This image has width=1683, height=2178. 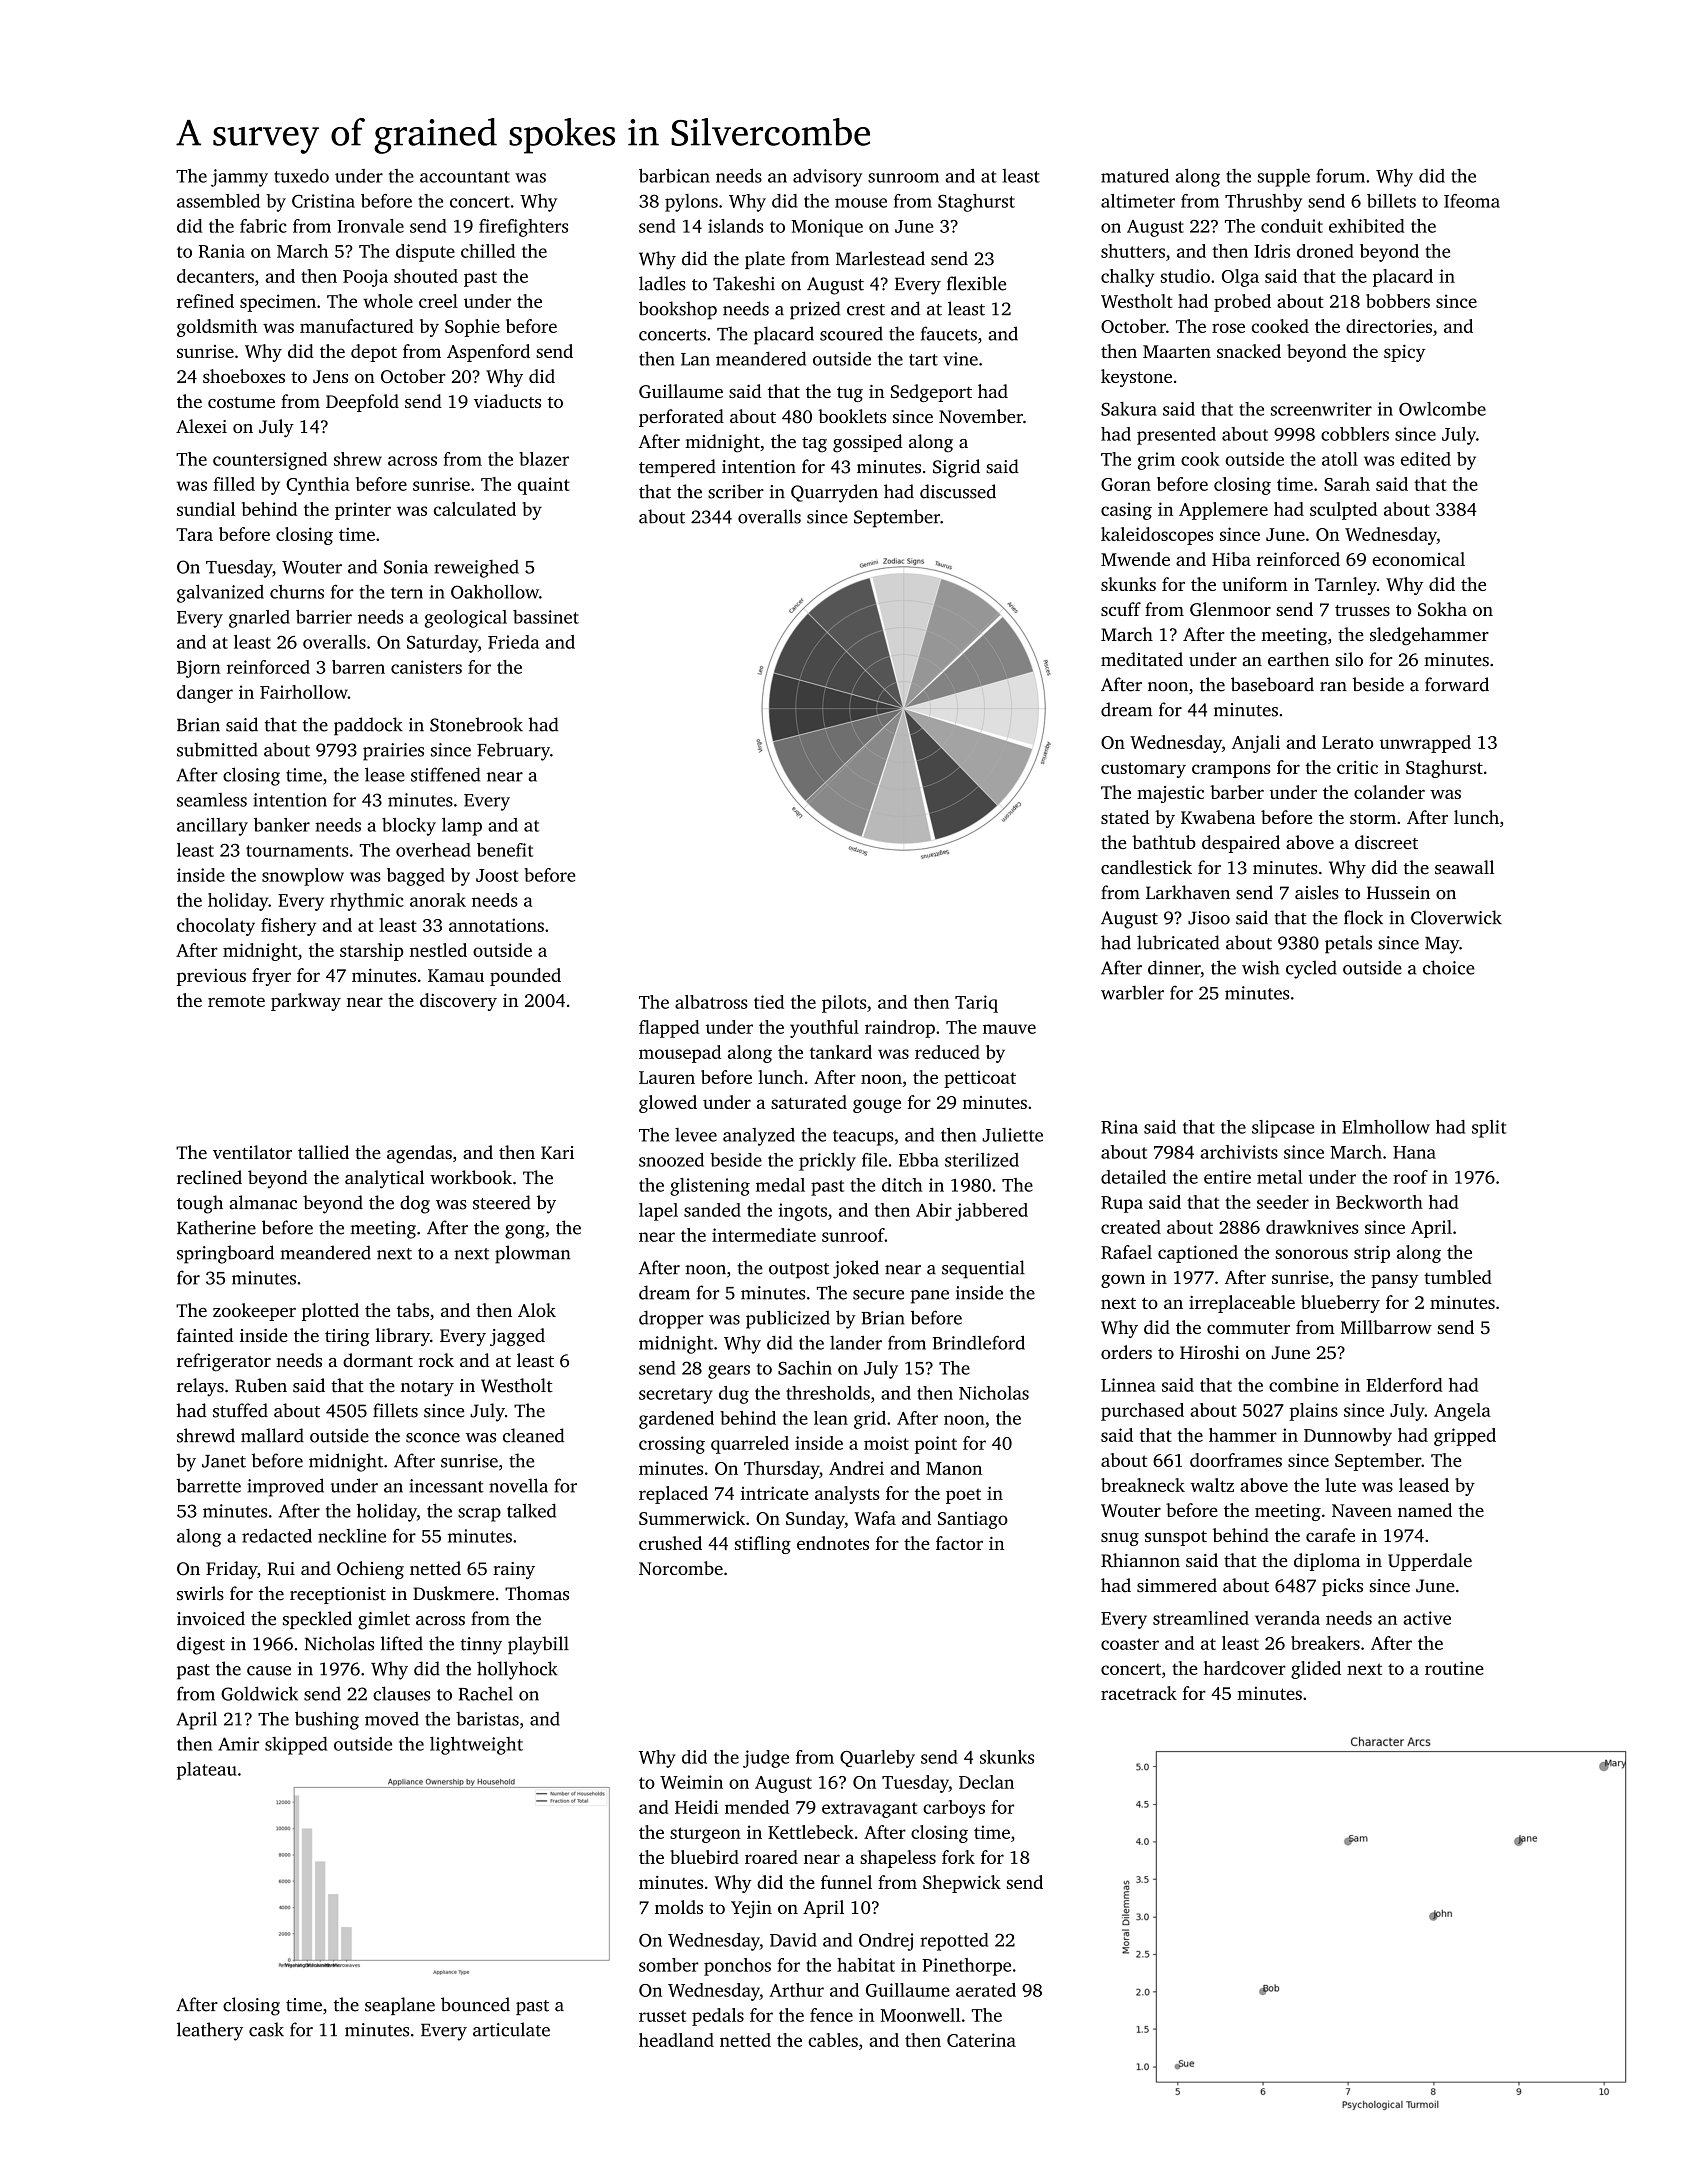 I want to click on headland, so click(x=676, y=2040).
